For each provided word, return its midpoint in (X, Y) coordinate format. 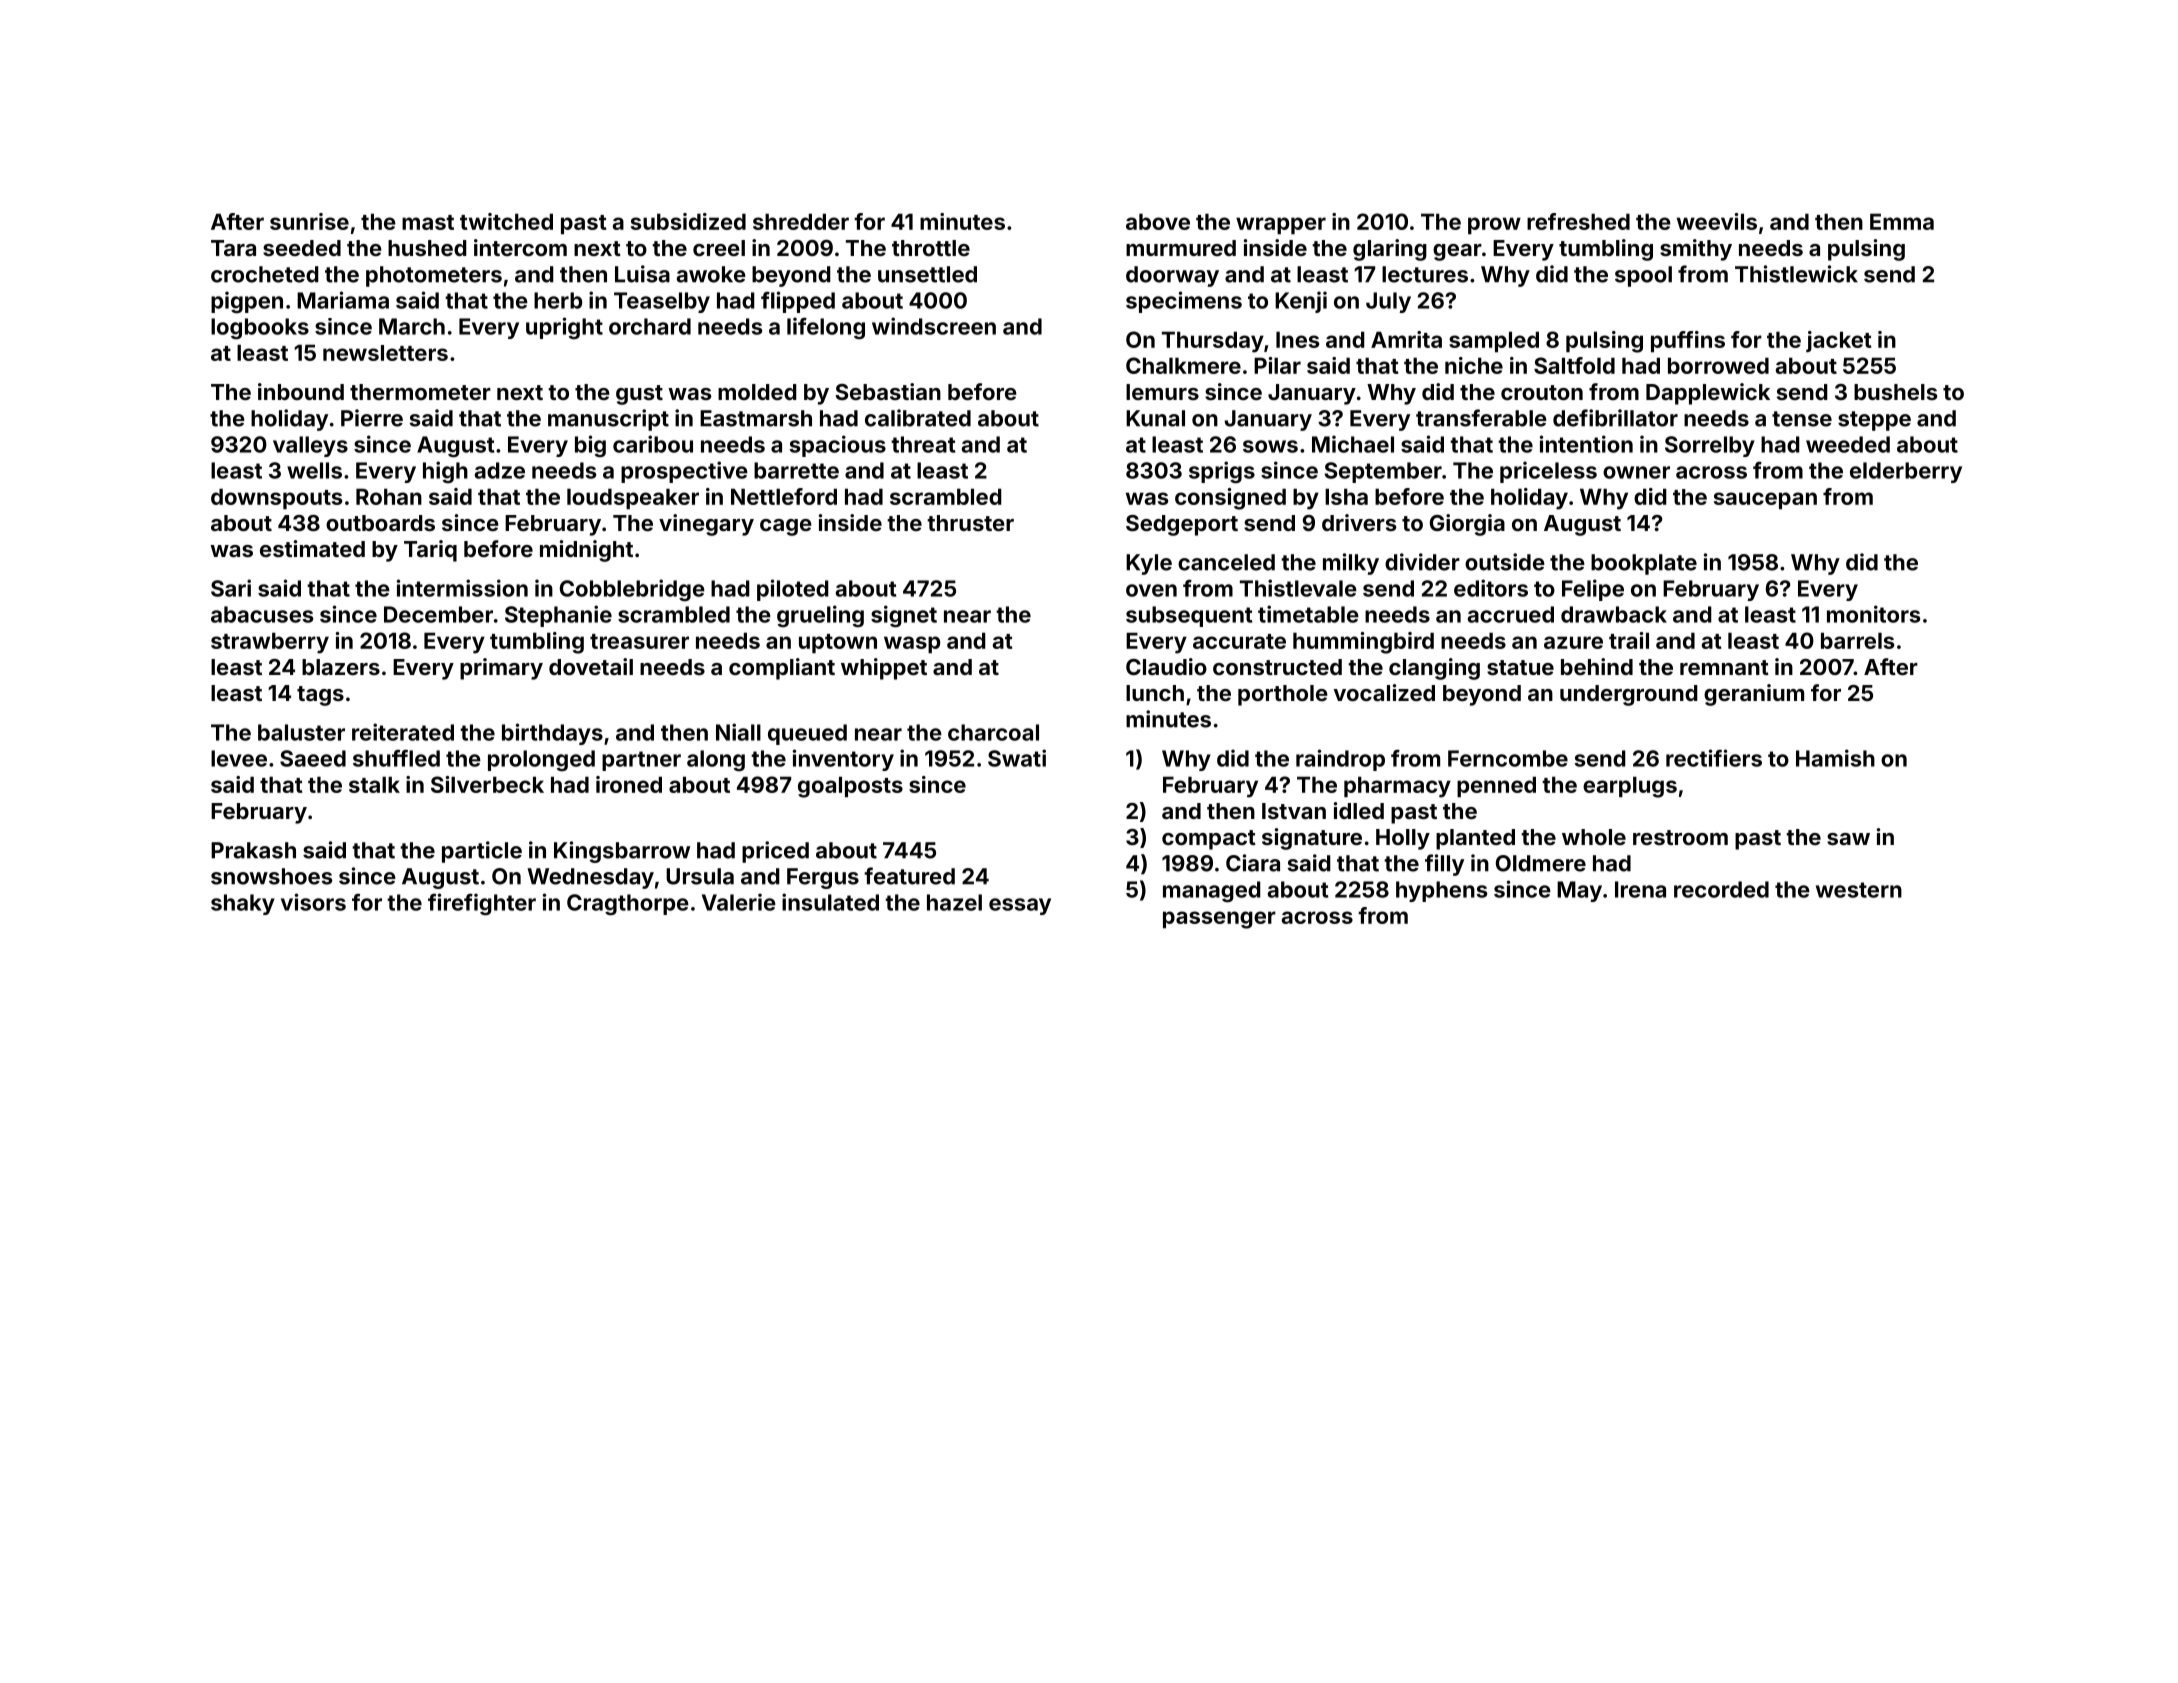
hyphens (1441, 891)
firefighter (482, 904)
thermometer (420, 392)
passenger (1219, 920)
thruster (970, 523)
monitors (1873, 614)
